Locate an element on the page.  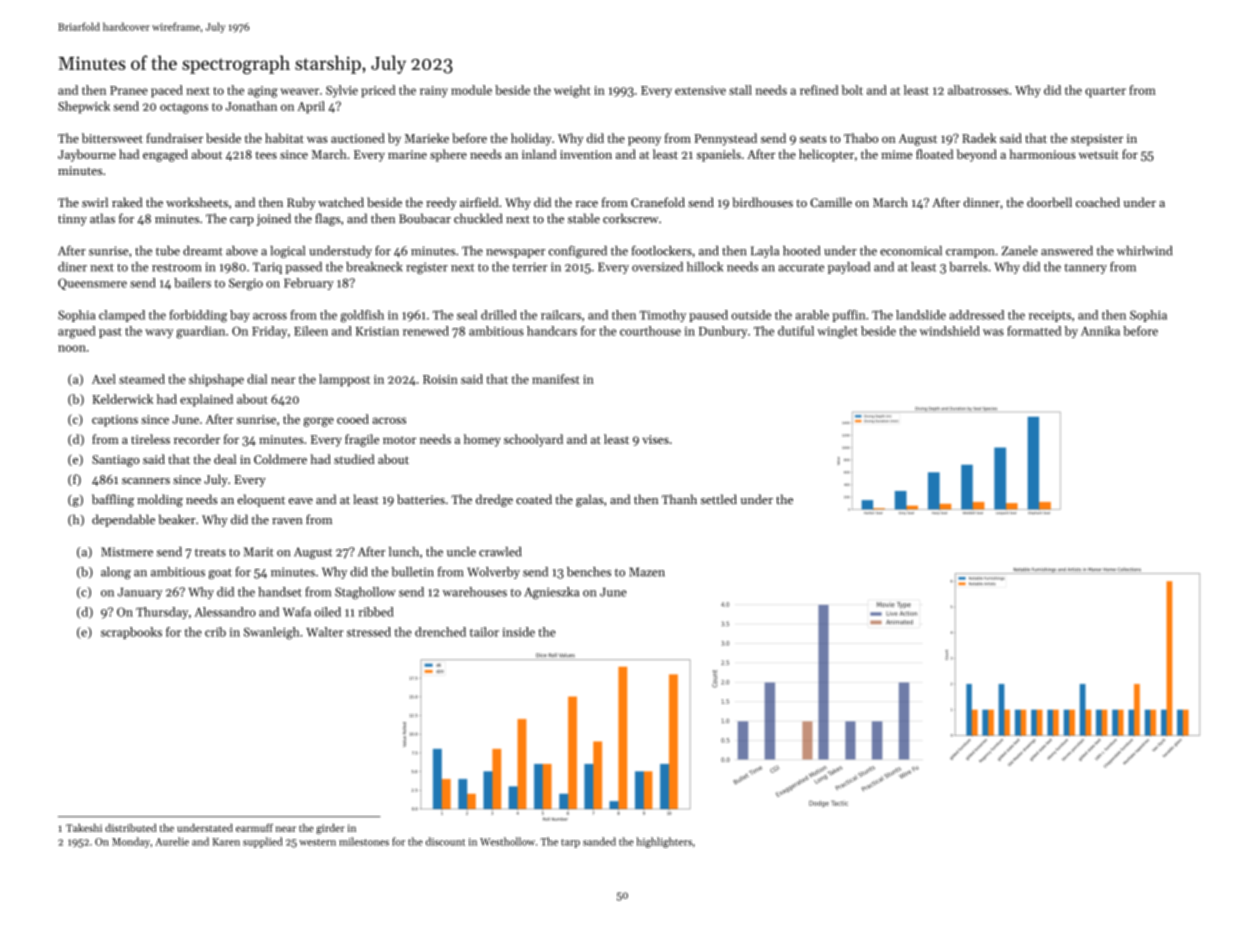
highlighters is located at coordinates (664, 842).
